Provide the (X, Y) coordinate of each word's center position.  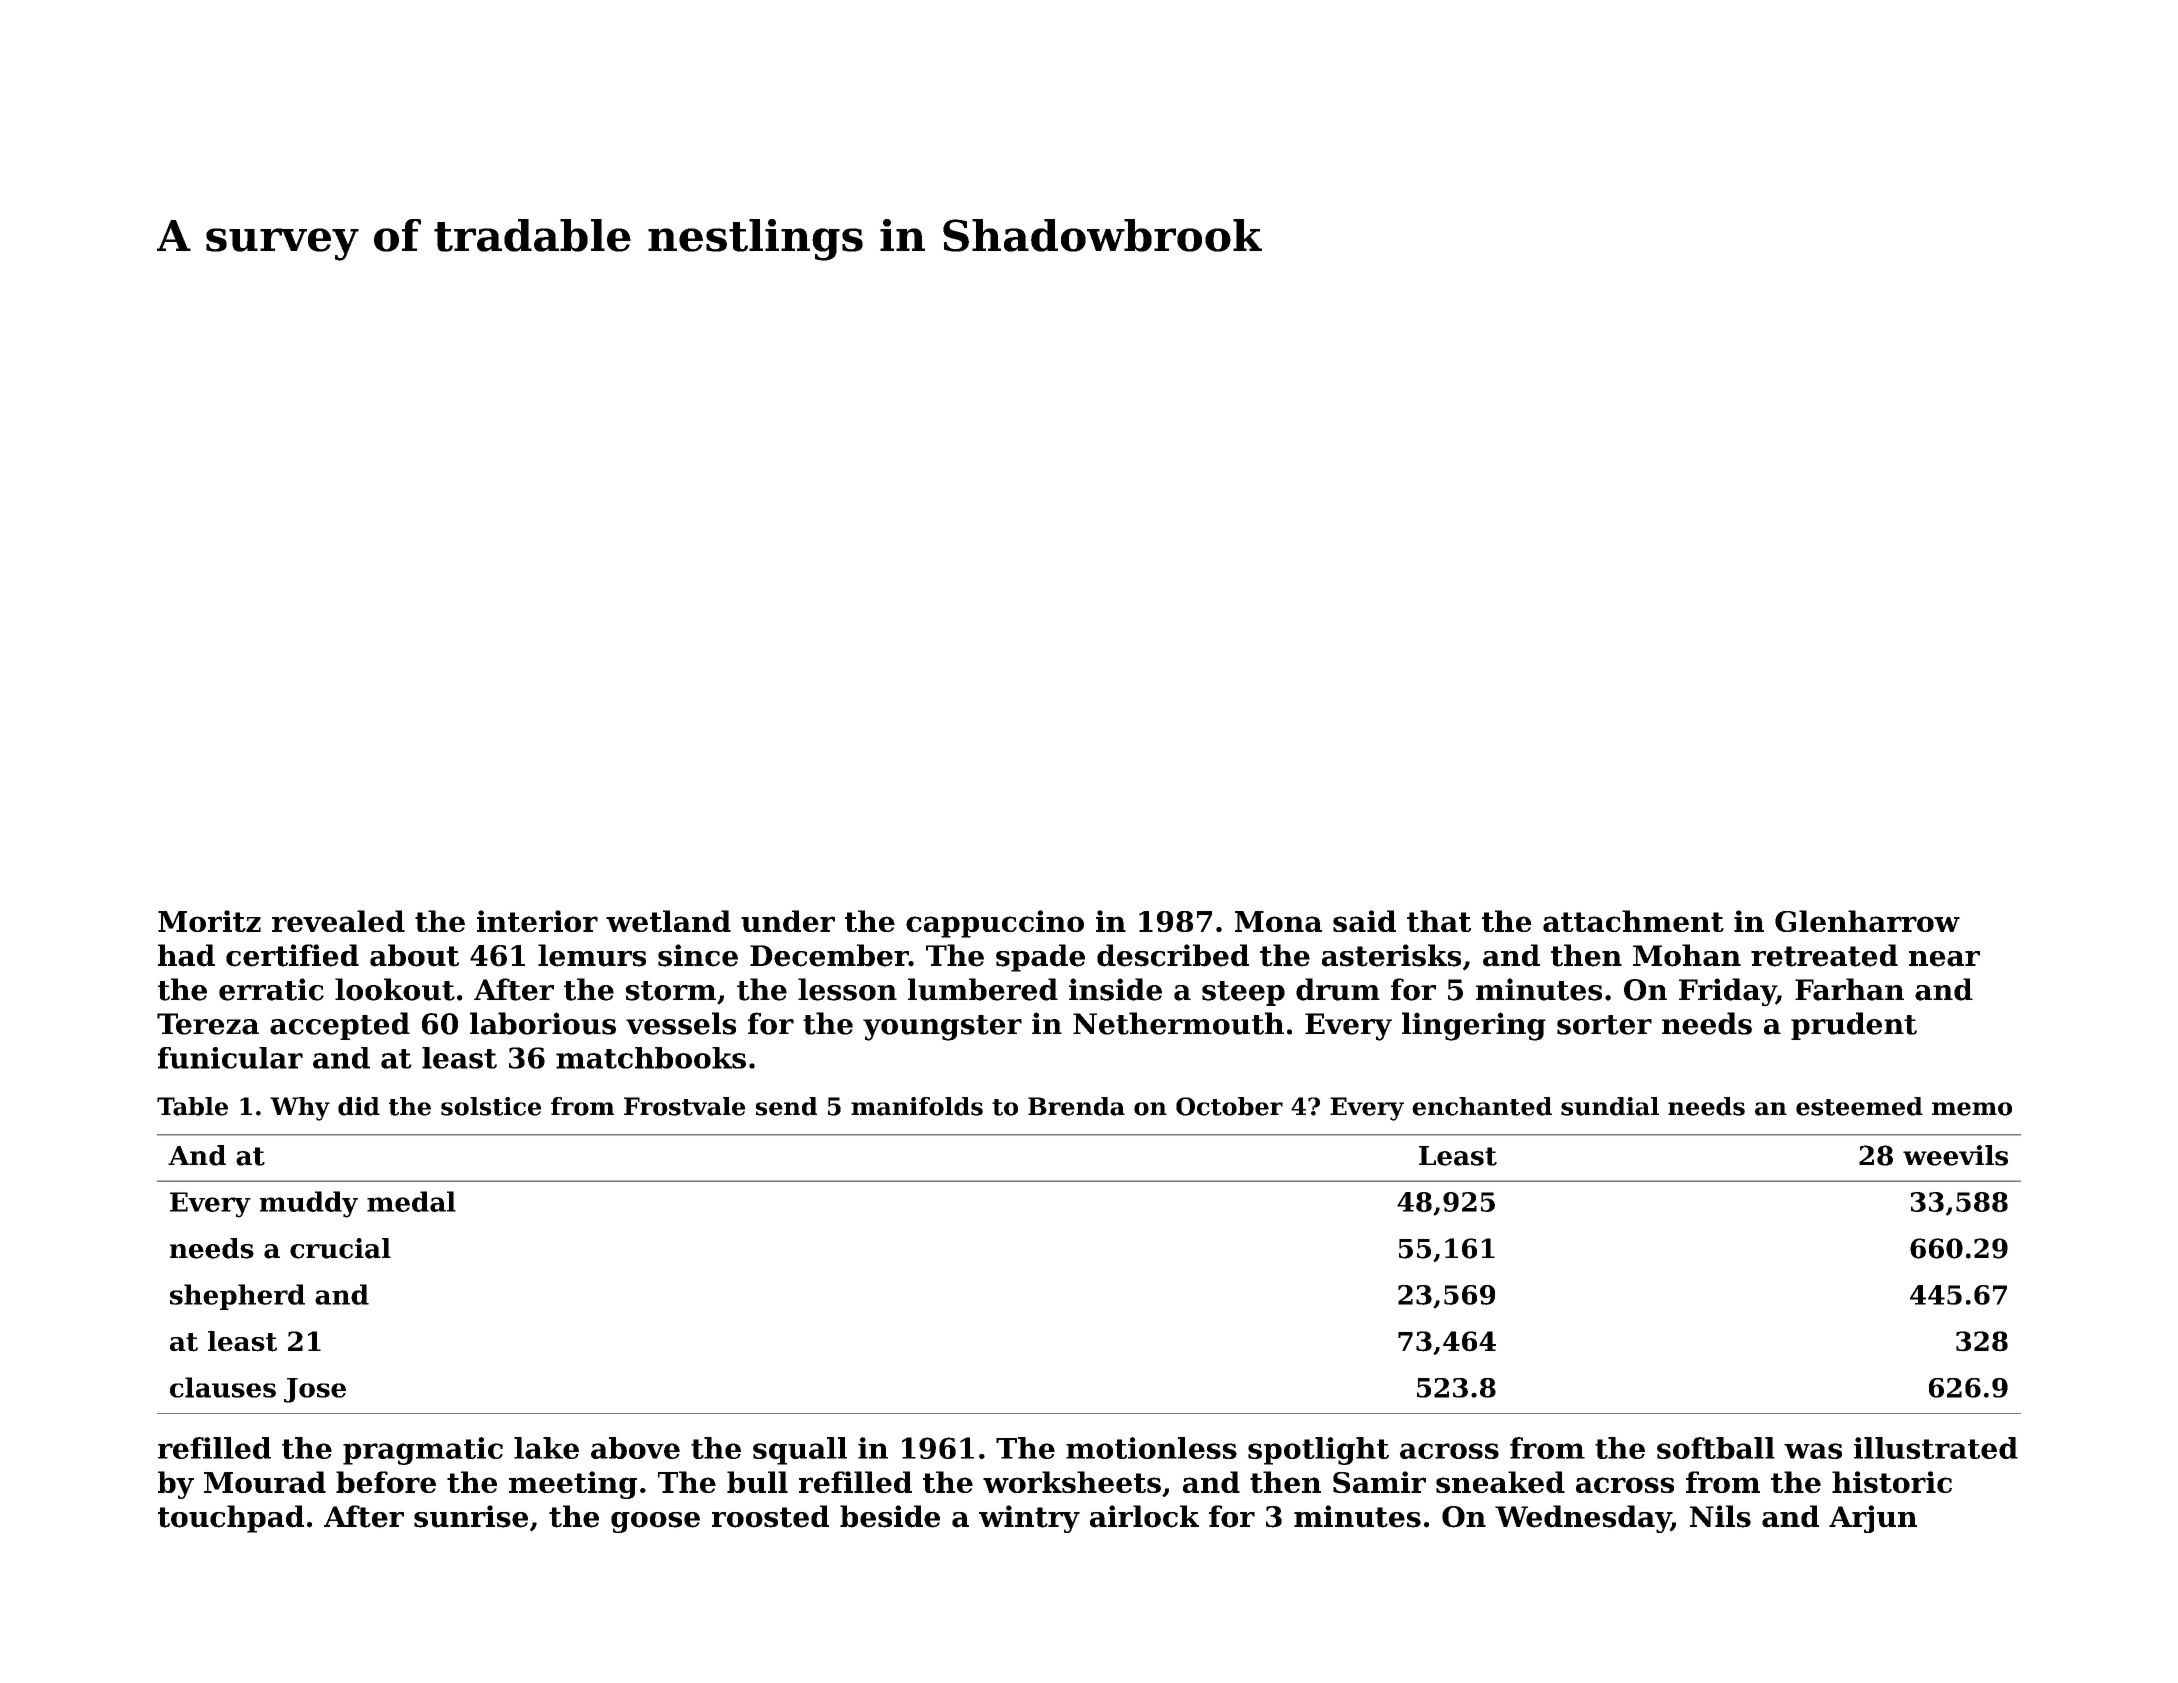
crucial (340, 1248)
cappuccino (995, 924)
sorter (1604, 1025)
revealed (338, 921)
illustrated (1936, 1448)
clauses (223, 1387)
